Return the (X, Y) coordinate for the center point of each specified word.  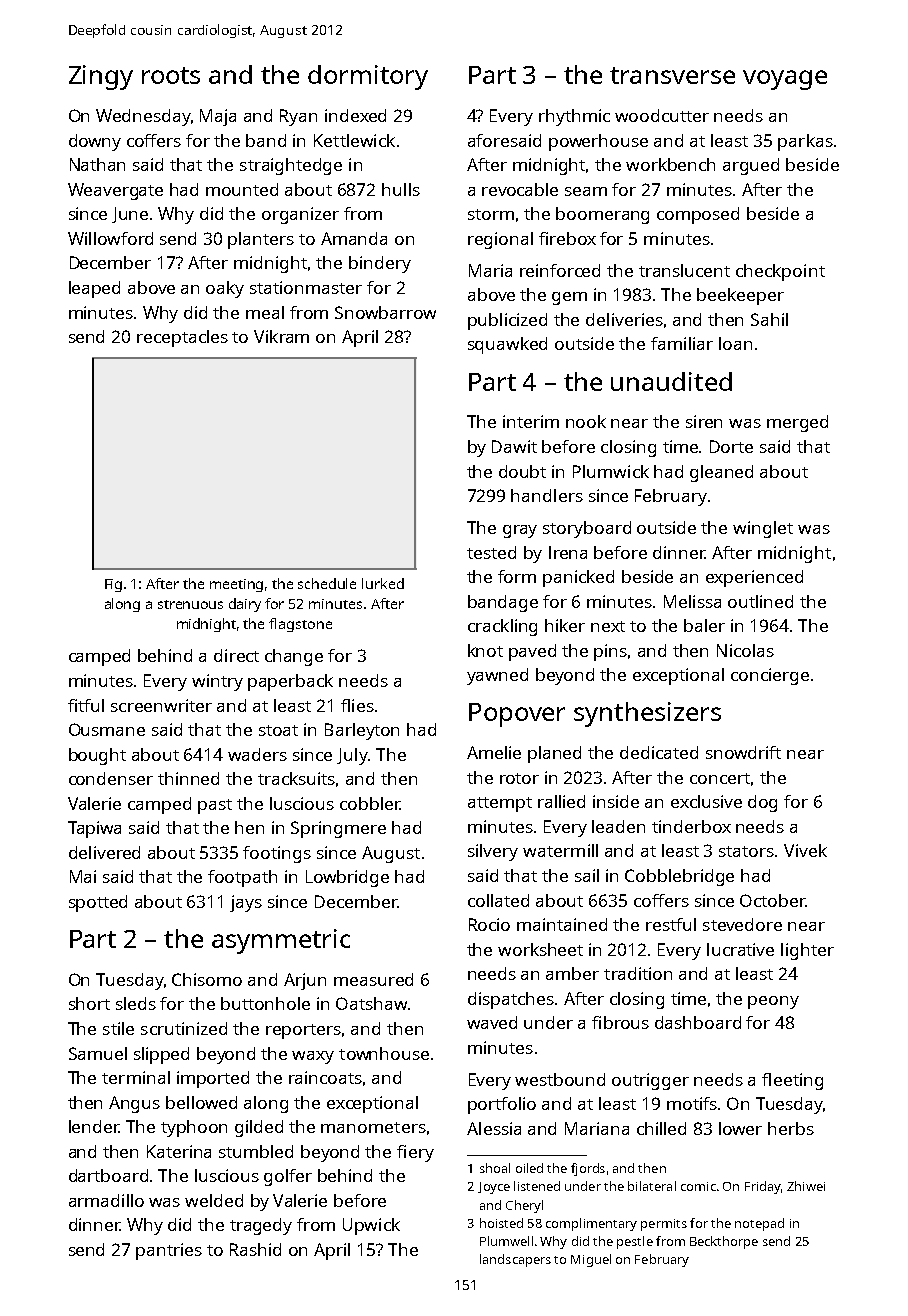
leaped (94, 289)
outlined (760, 601)
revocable (520, 189)
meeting (236, 585)
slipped (161, 1055)
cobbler (370, 803)
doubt (522, 471)
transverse (672, 75)
